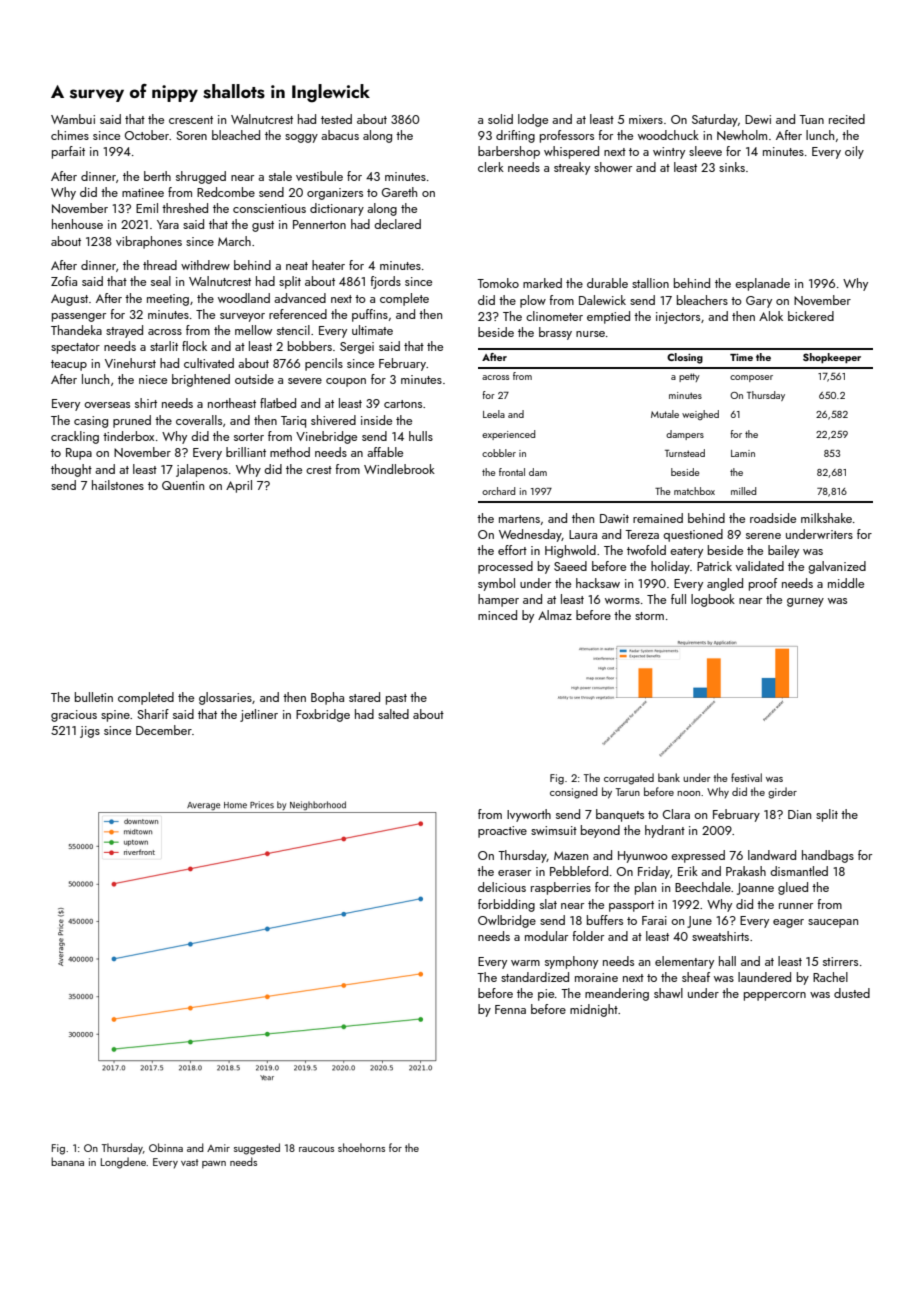 The image size is (924, 1308). What do you see at coordinates (832, 358) in the document?
I see `Shopkeeper` at bounding box center [832, 358].
